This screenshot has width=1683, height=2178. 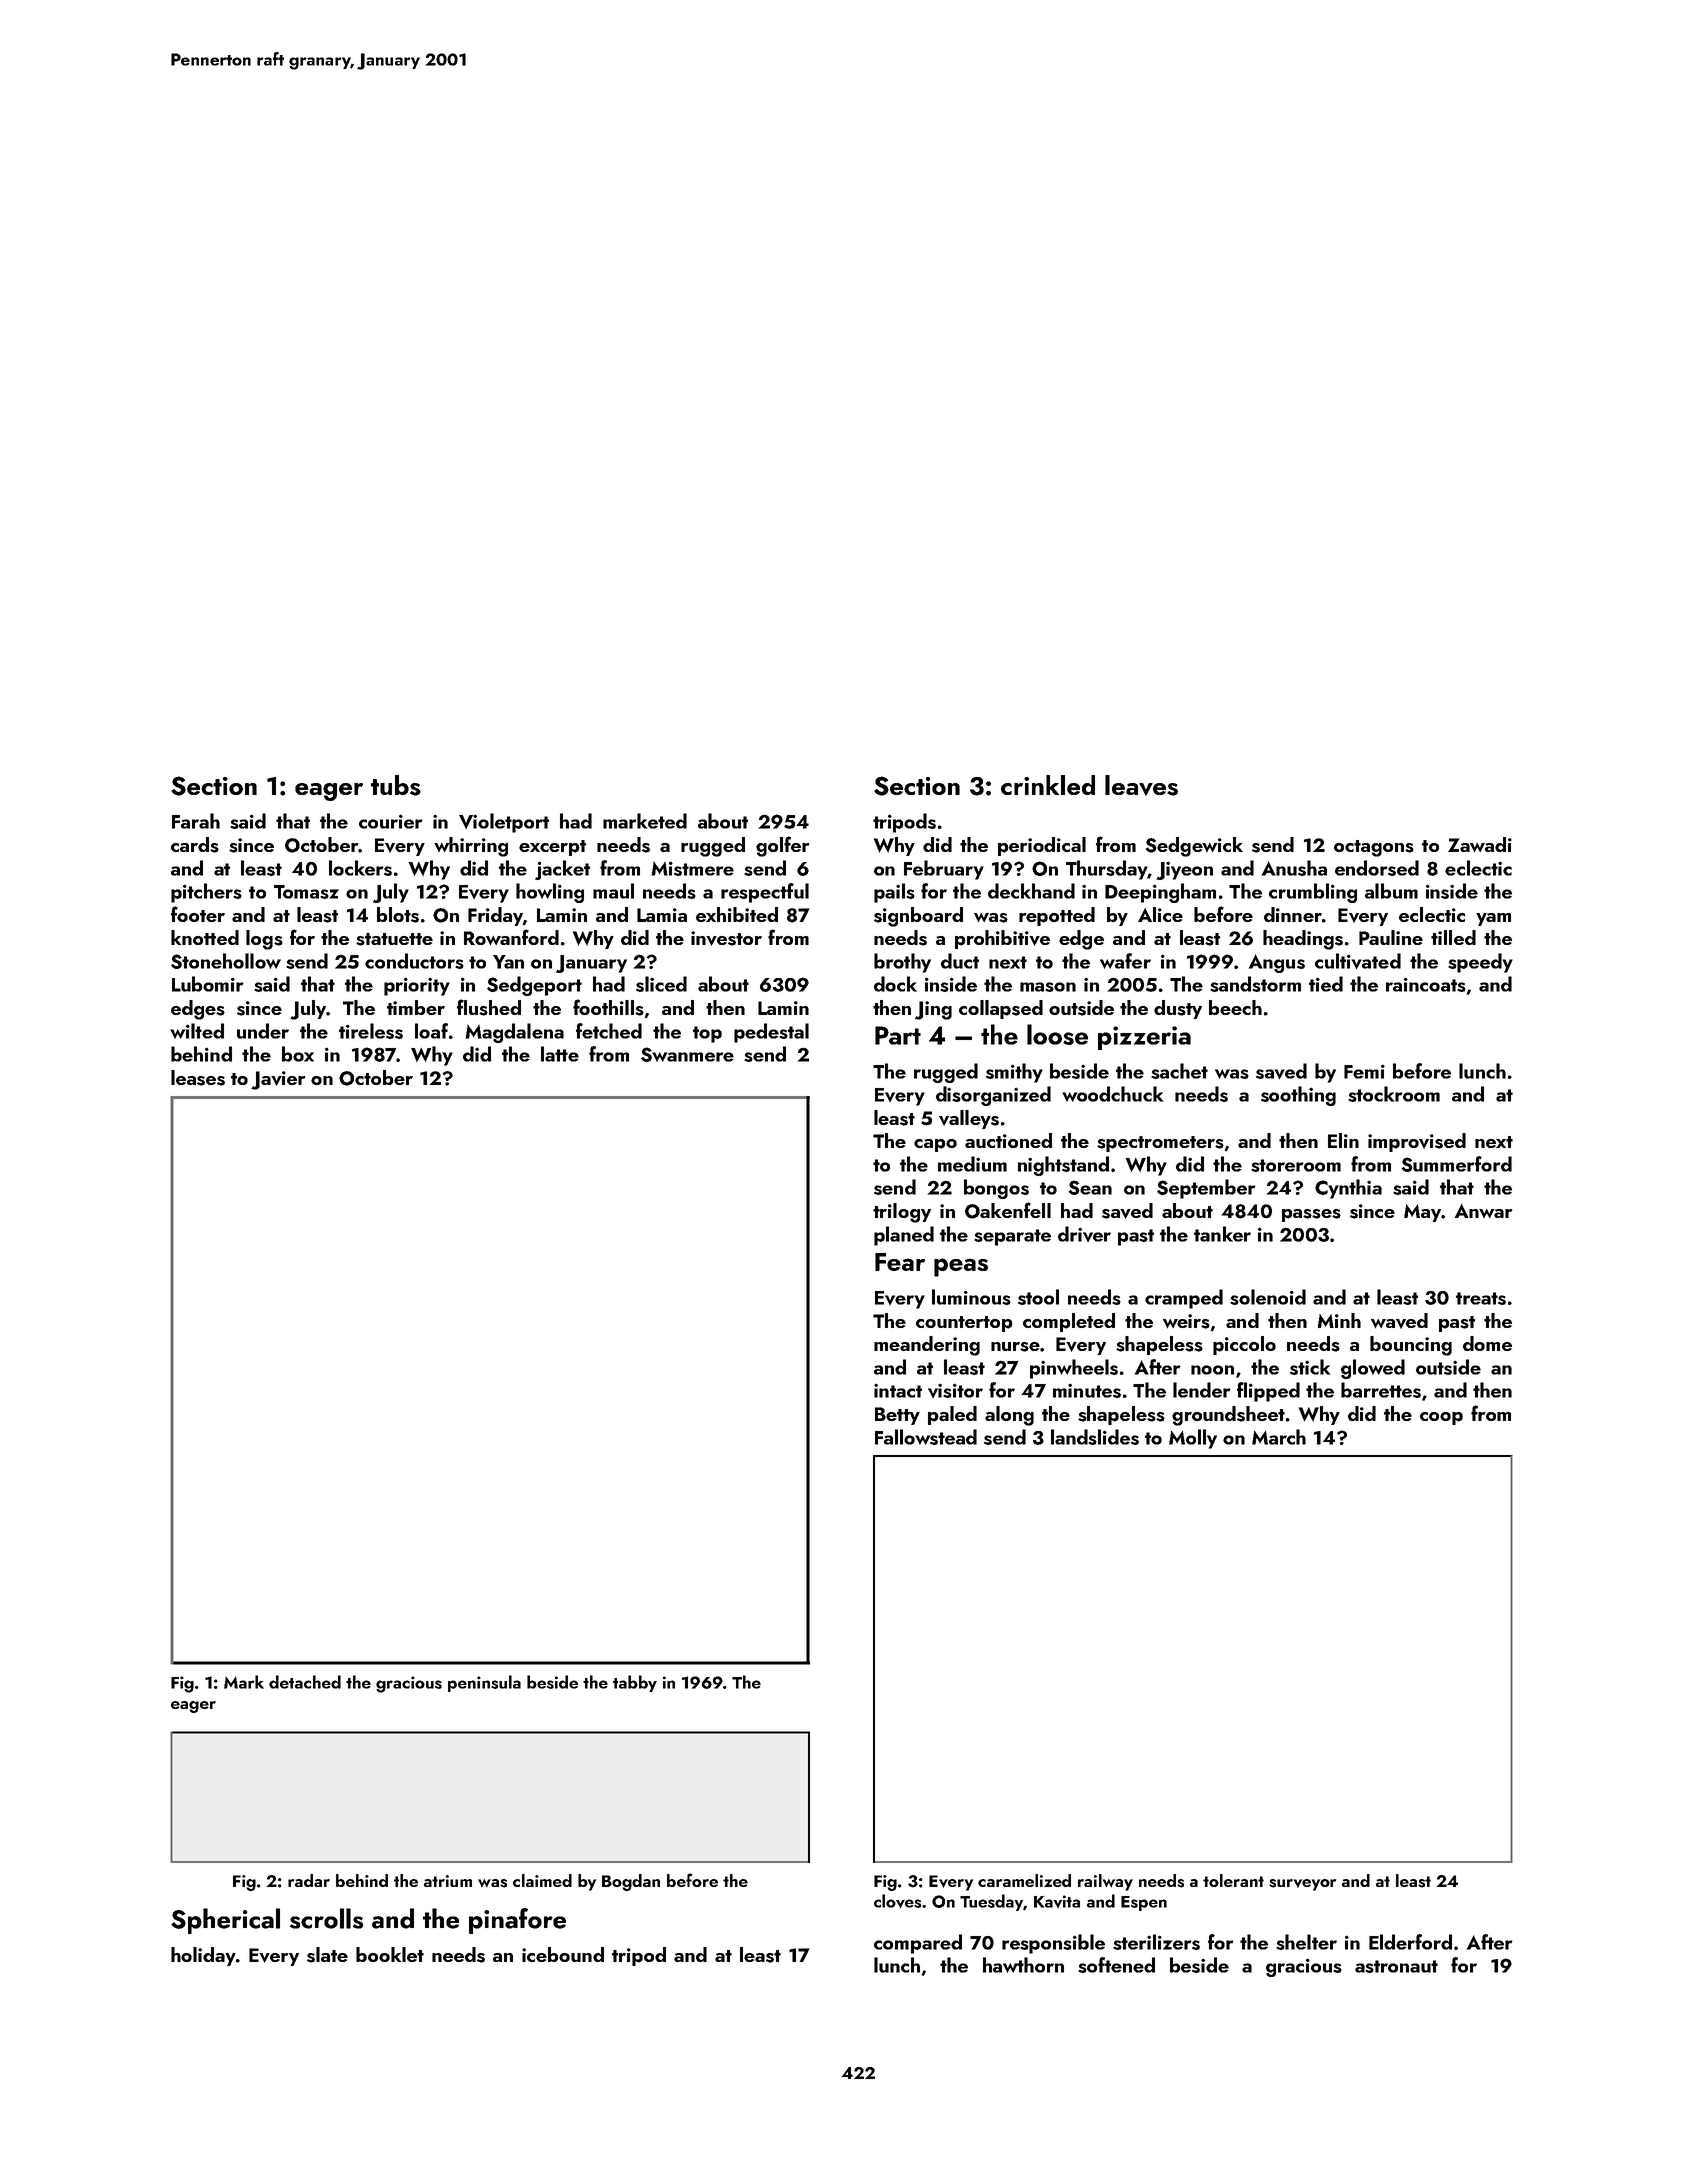 I want to click on Javier, so click(x=278, y=1080).
